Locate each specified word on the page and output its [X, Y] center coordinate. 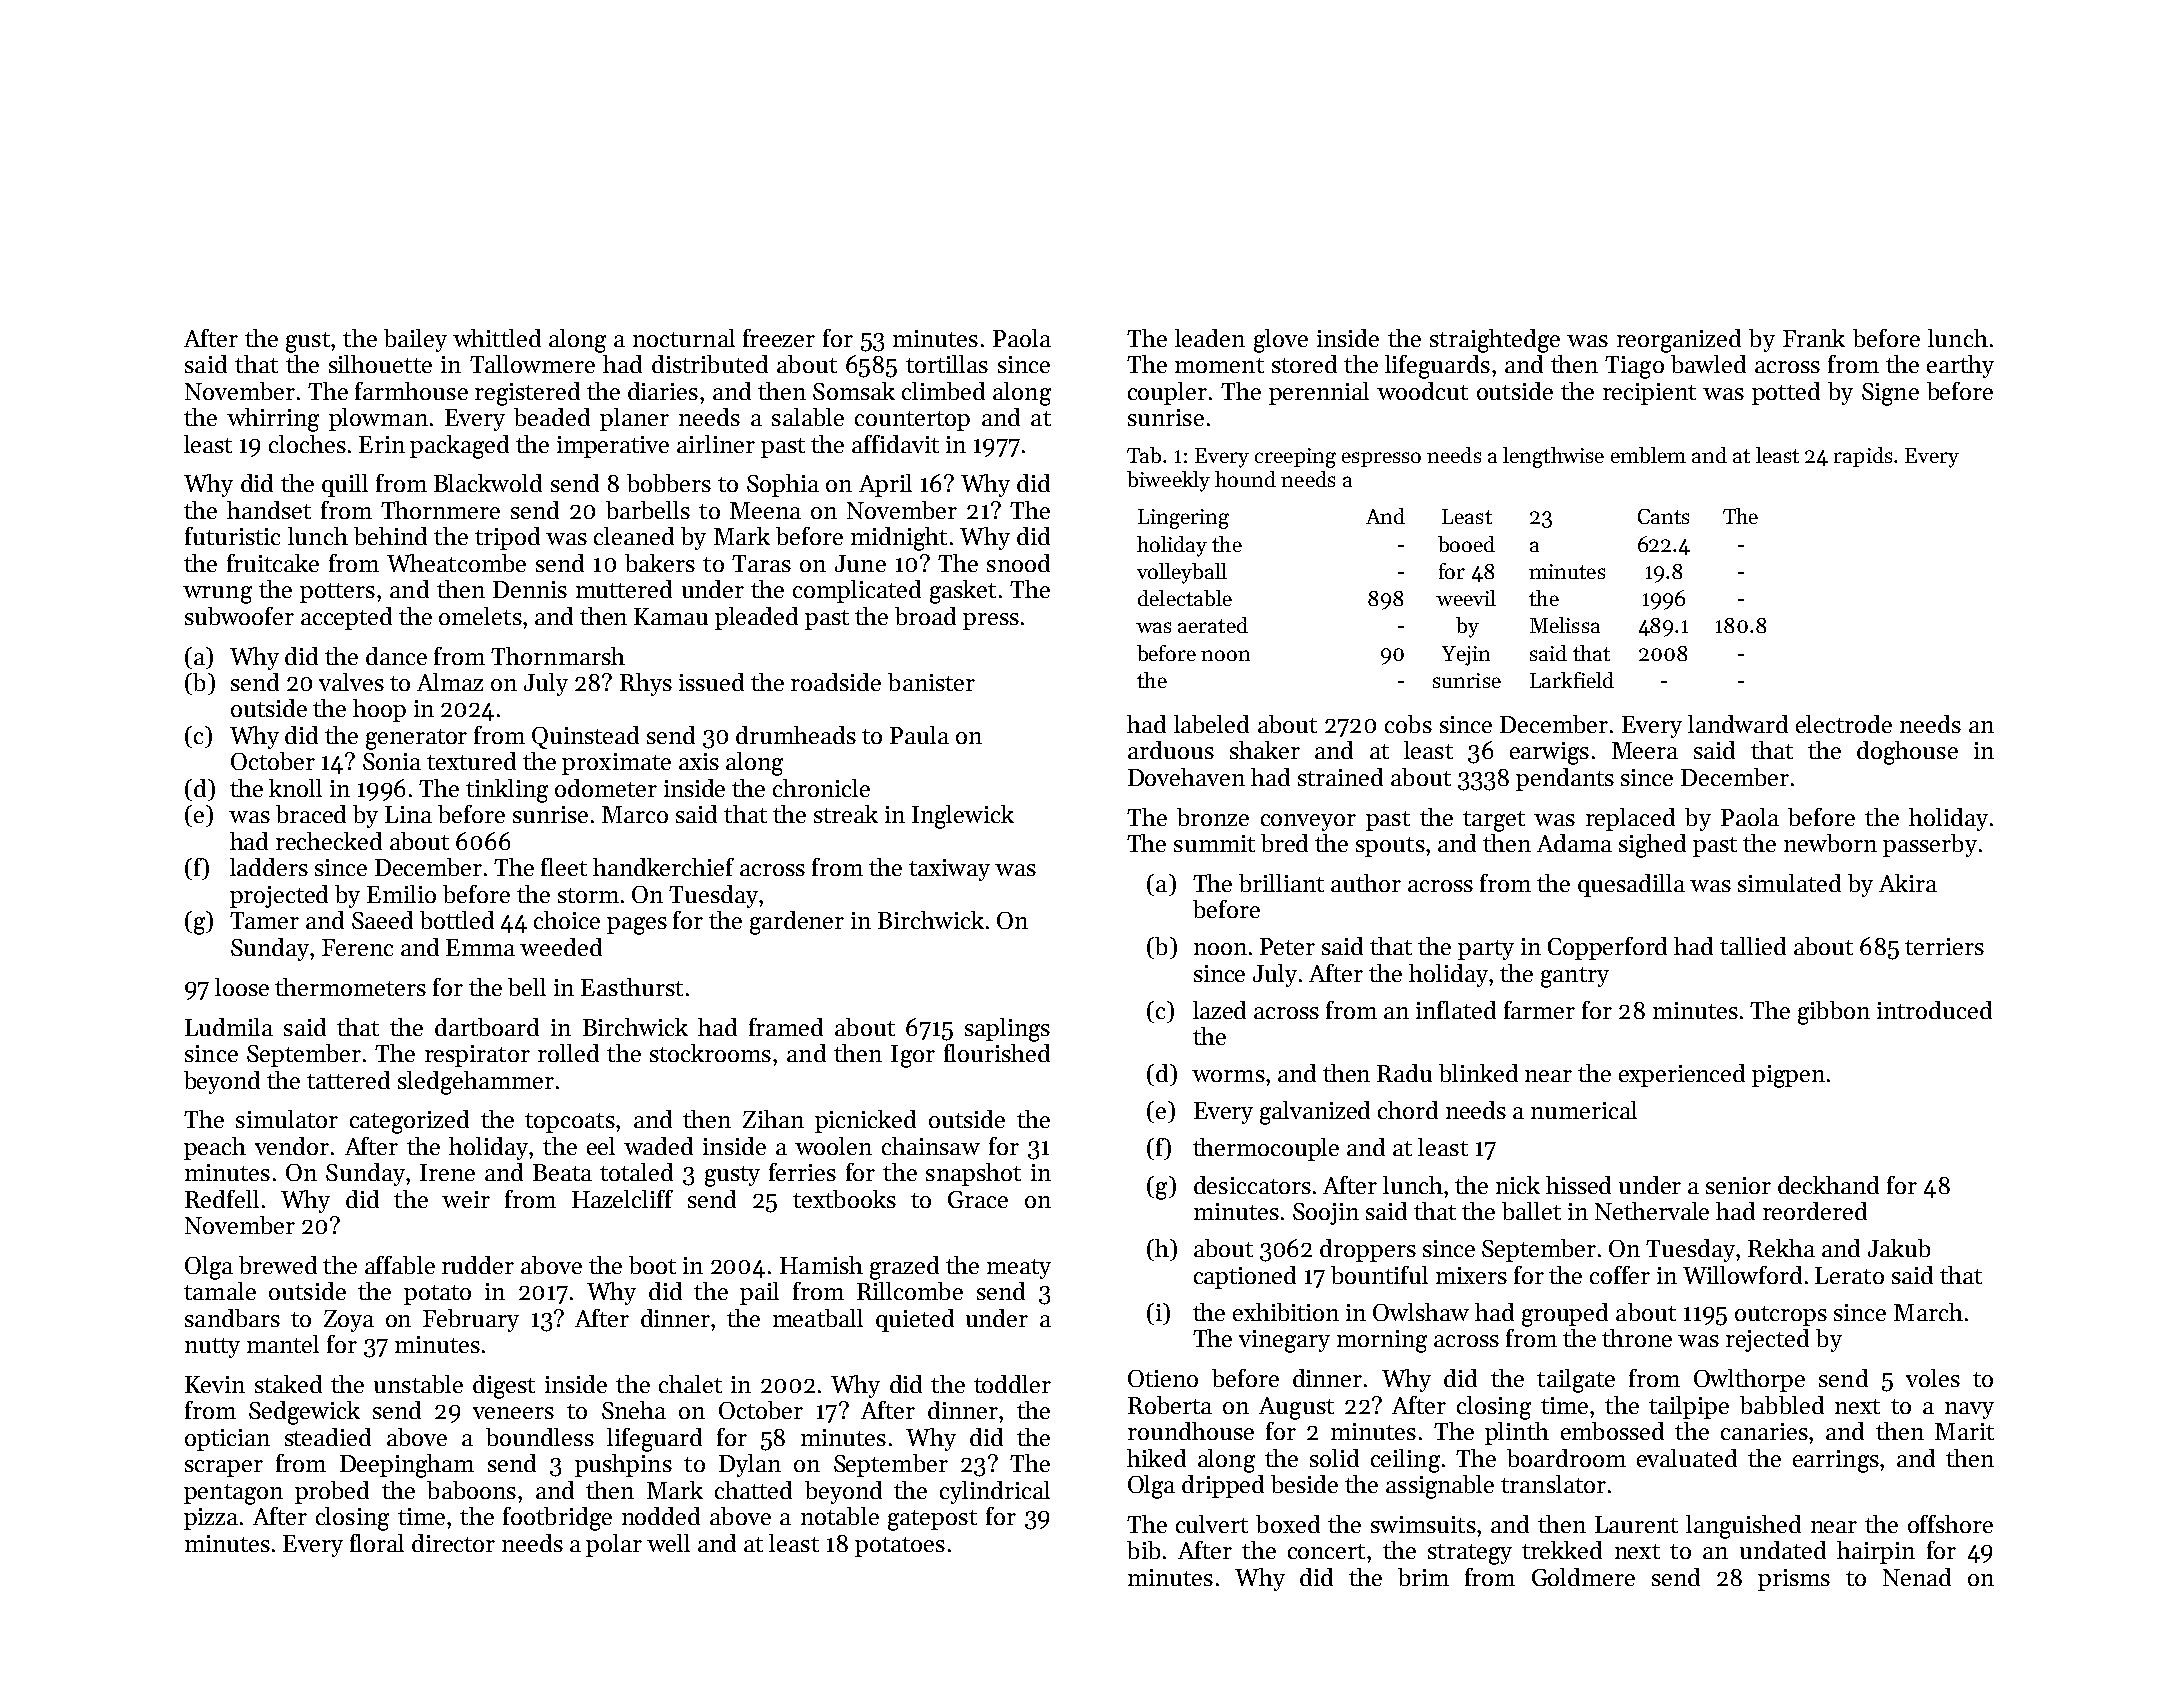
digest [504, 1387]
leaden [1210, 338]
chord [1408, 1110]
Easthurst [632, 987]
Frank [1814, 338]
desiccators [1252, 1185]
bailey [415, 340]
